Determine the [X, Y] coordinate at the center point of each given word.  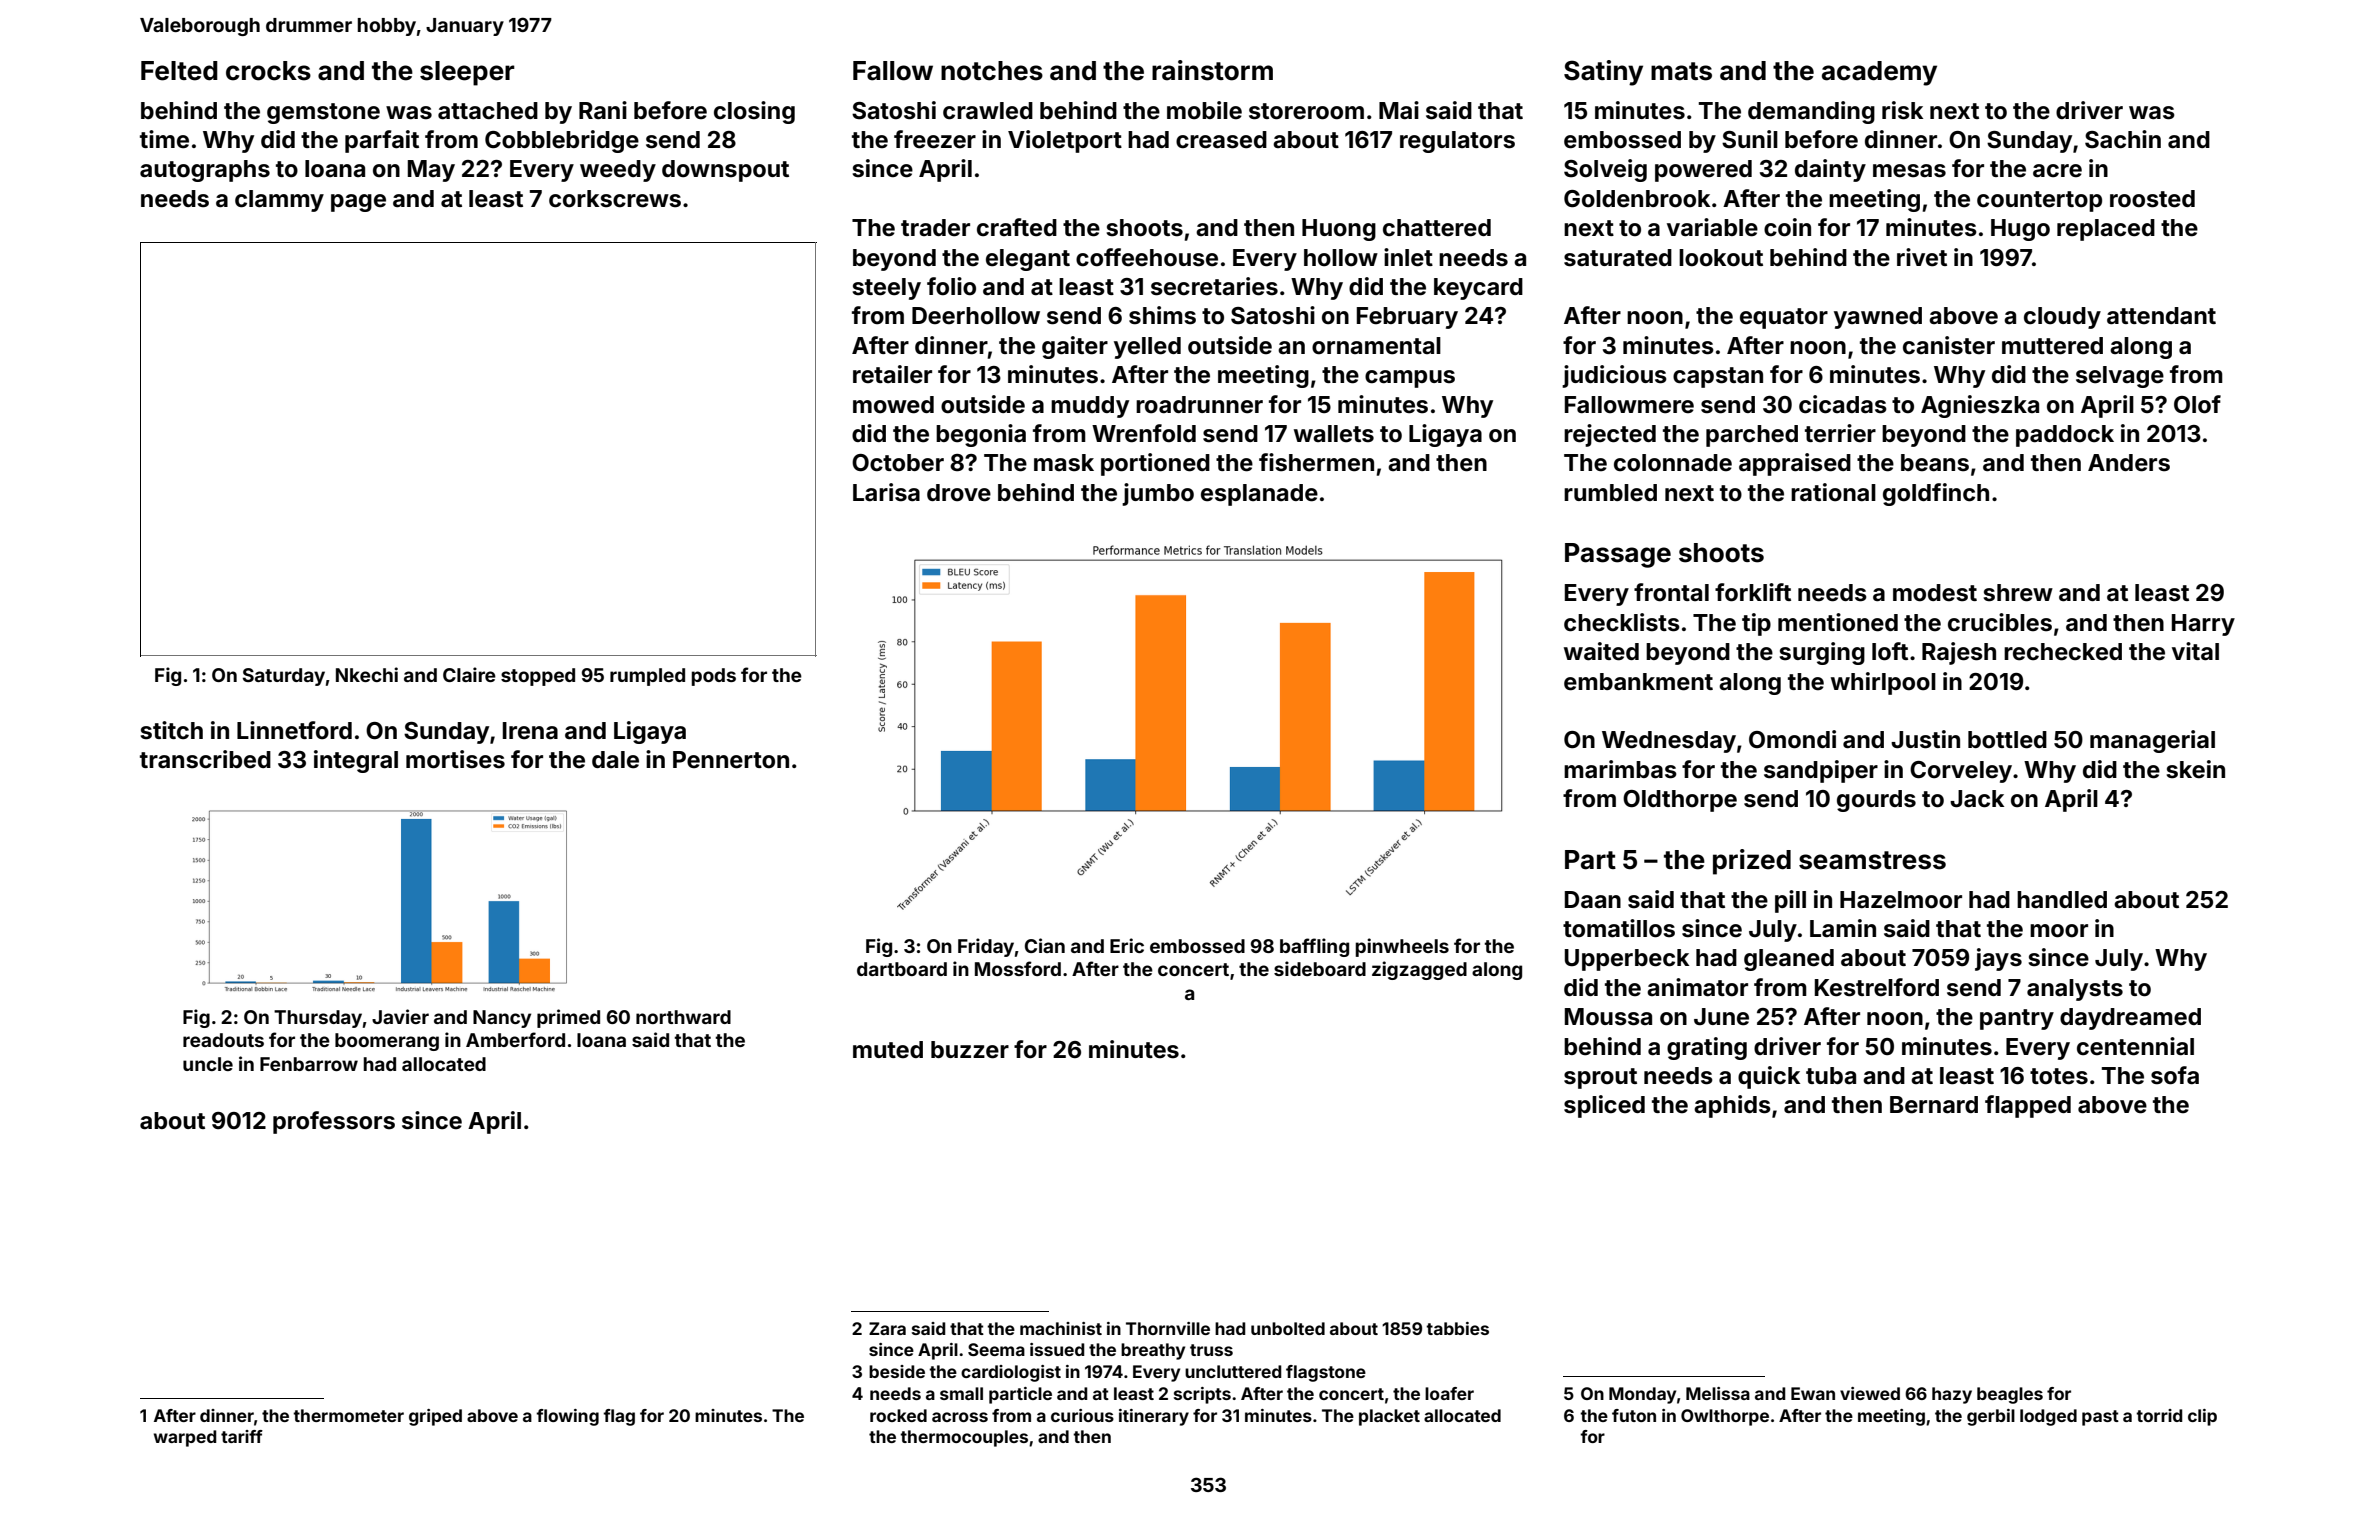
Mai [1399, 110]
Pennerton [731, 760]
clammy [279, 201]
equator [1784, 318]
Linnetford [294, 730]
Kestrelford [1877, 987]
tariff [242, 1436]
